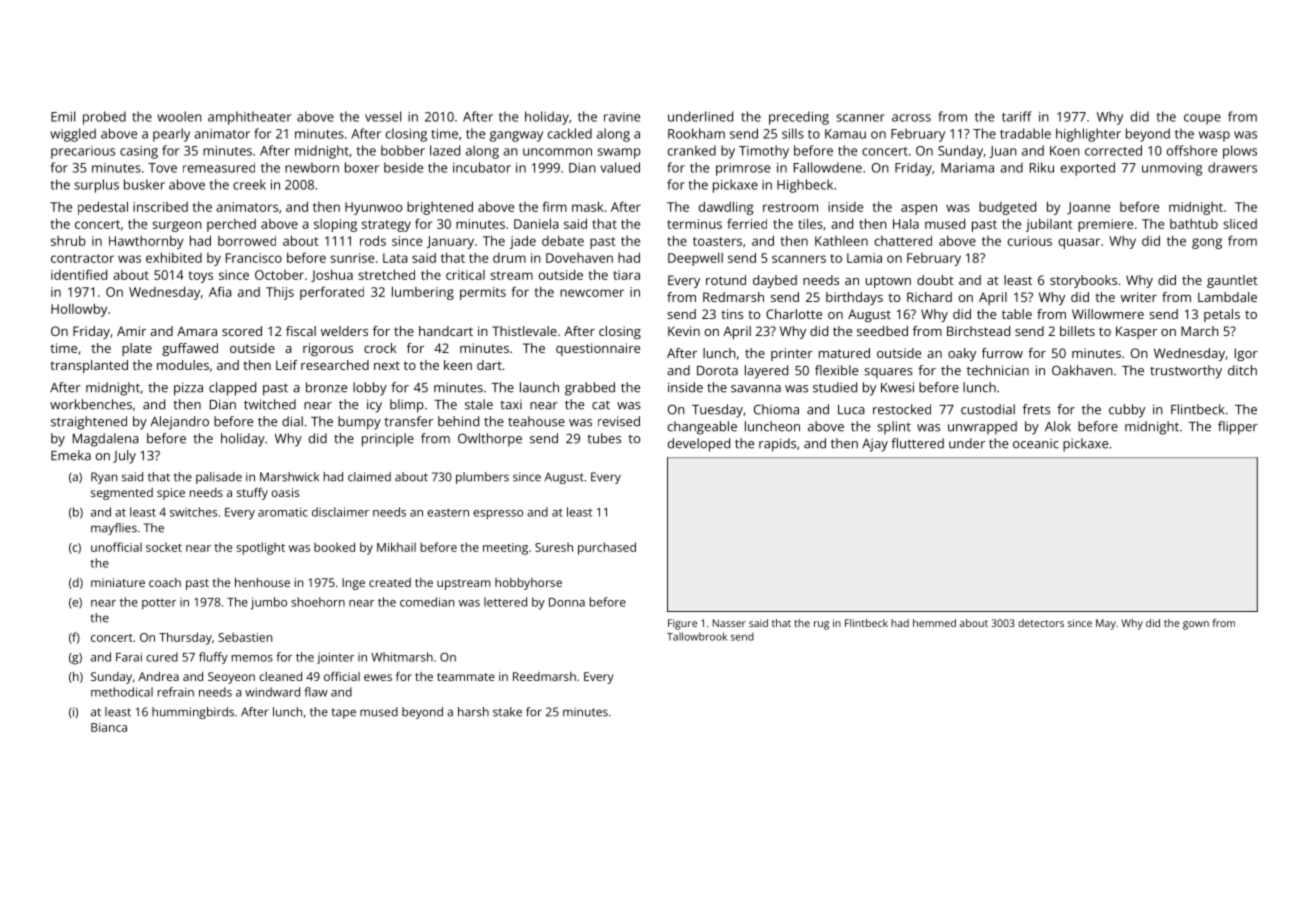 This document has height=924, width=1308. What do you see at coordinates (200, 277) in the document?
I see `toys` at bounding box center [200, 277].
